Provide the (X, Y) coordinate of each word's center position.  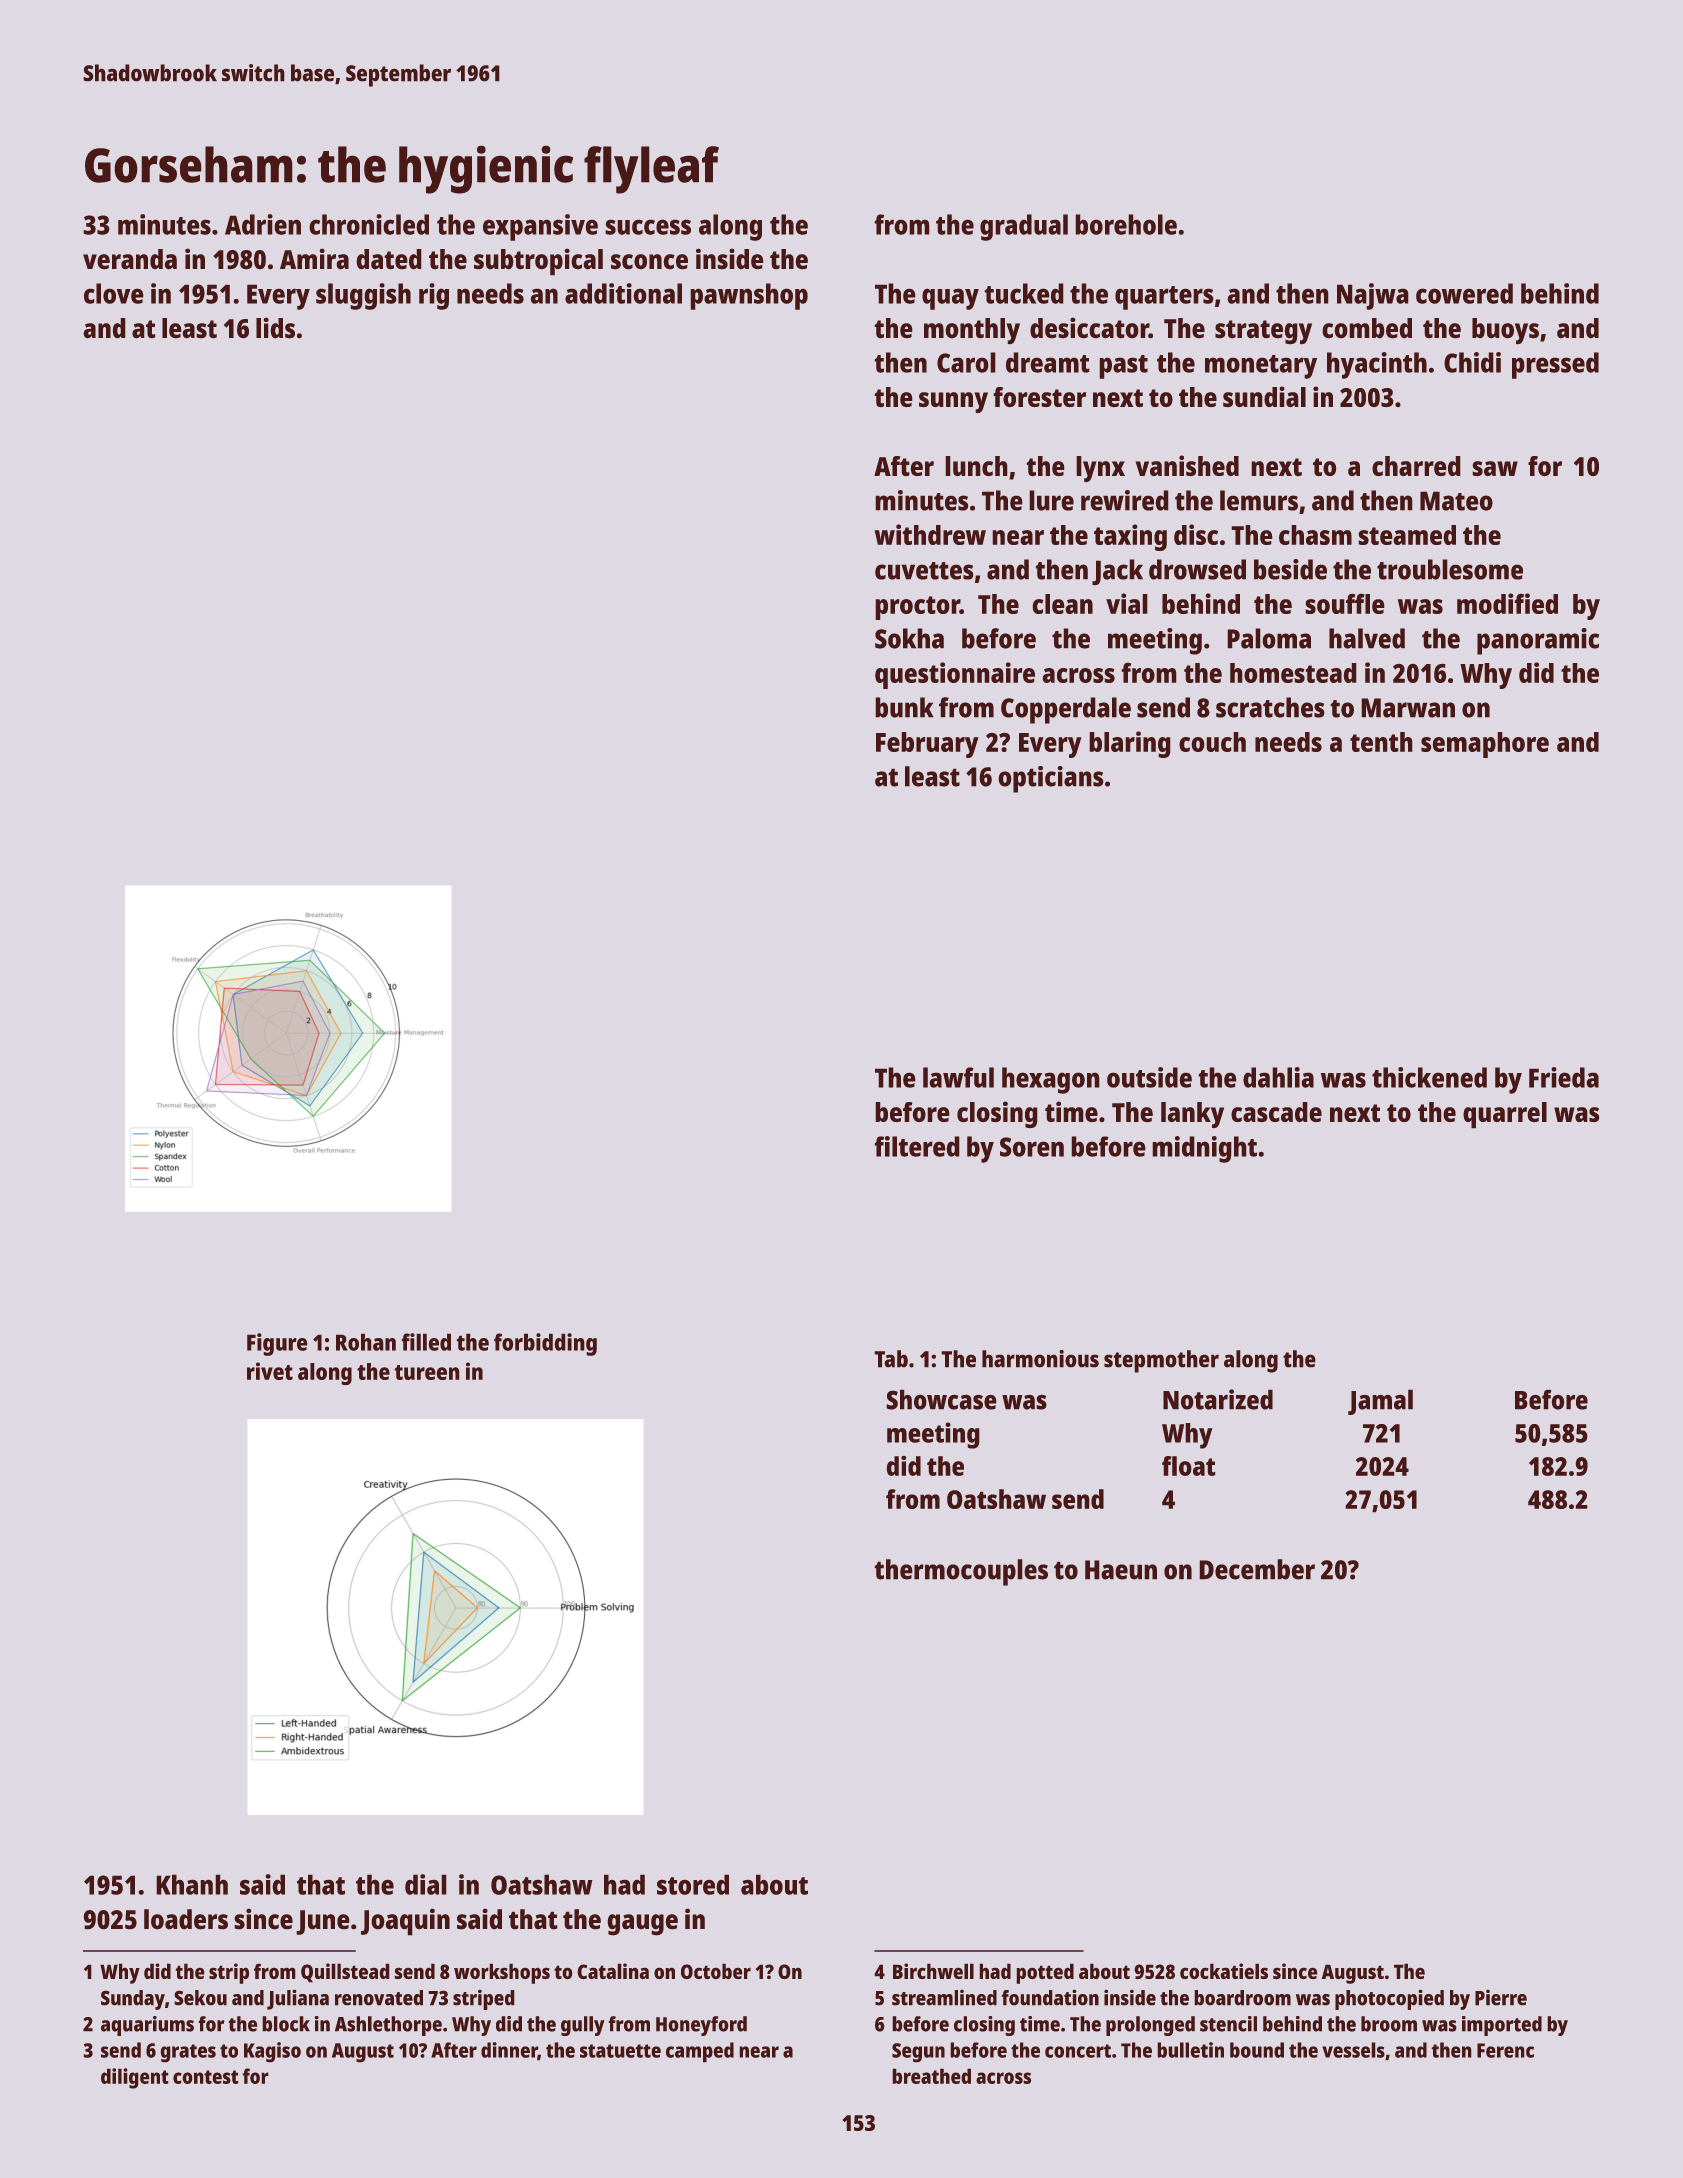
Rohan (366, 1342)
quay (950, 299)
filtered (917, 1146)
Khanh (192, 1884)
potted (1045, 1973)
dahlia (1278, 1077)
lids (275, 328)
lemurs (1259, 500)
